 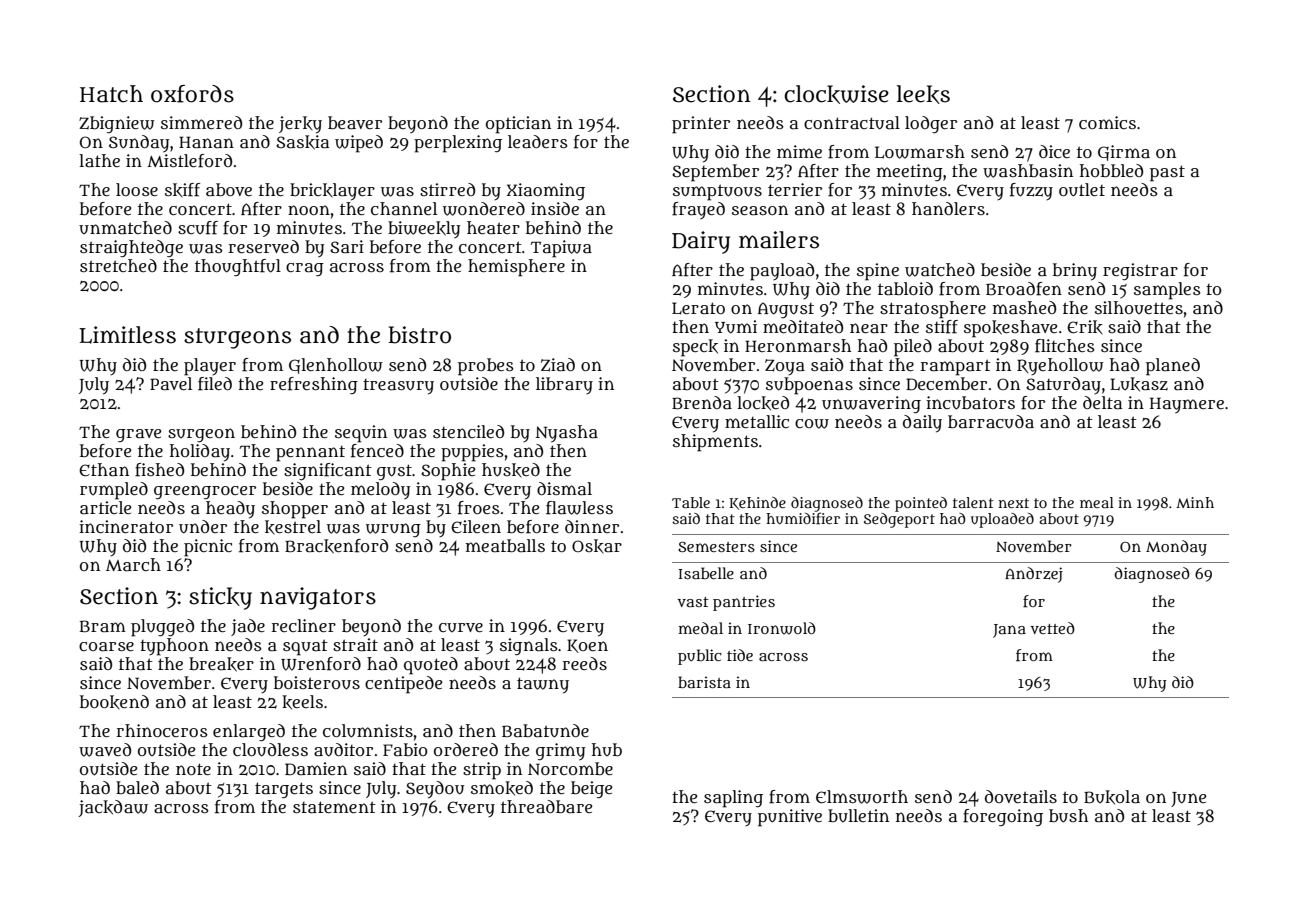 What do you see at coordinates (343, 750) in the image?
I see `auditor` at bounding box center [343, 750].
